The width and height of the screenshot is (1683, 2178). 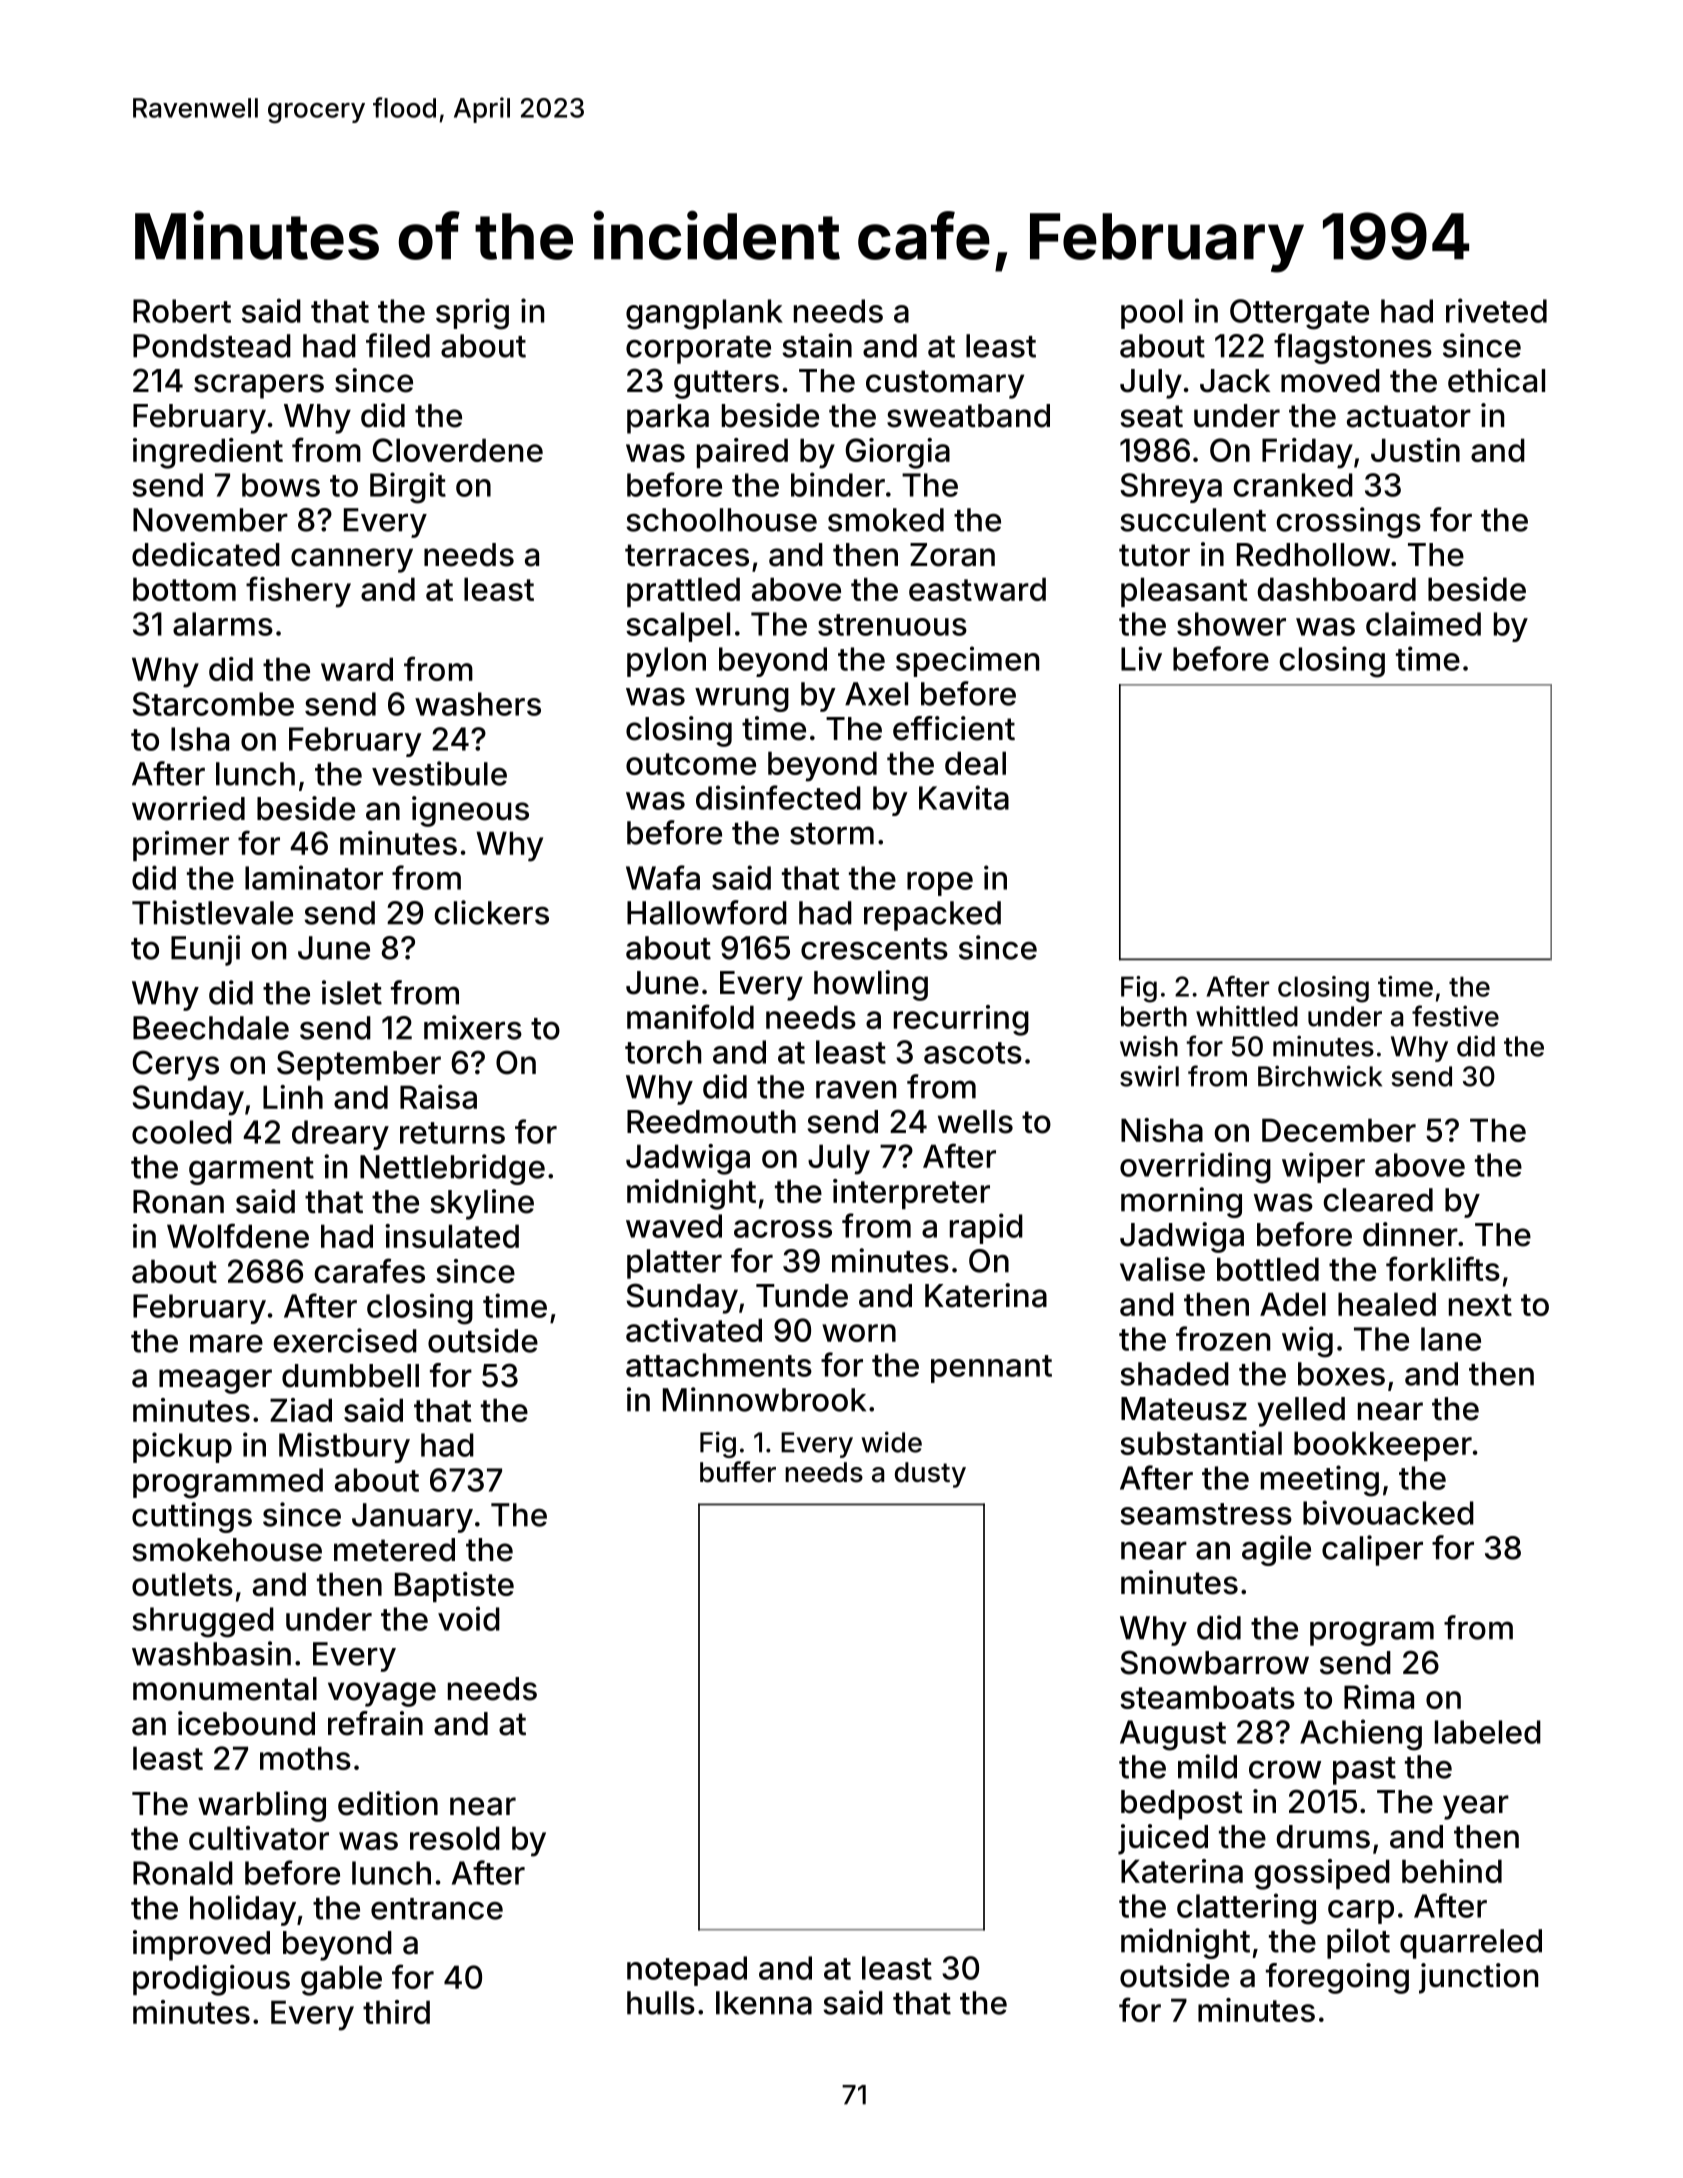 I want to click on pennant, so click(x=991, y=1369).
